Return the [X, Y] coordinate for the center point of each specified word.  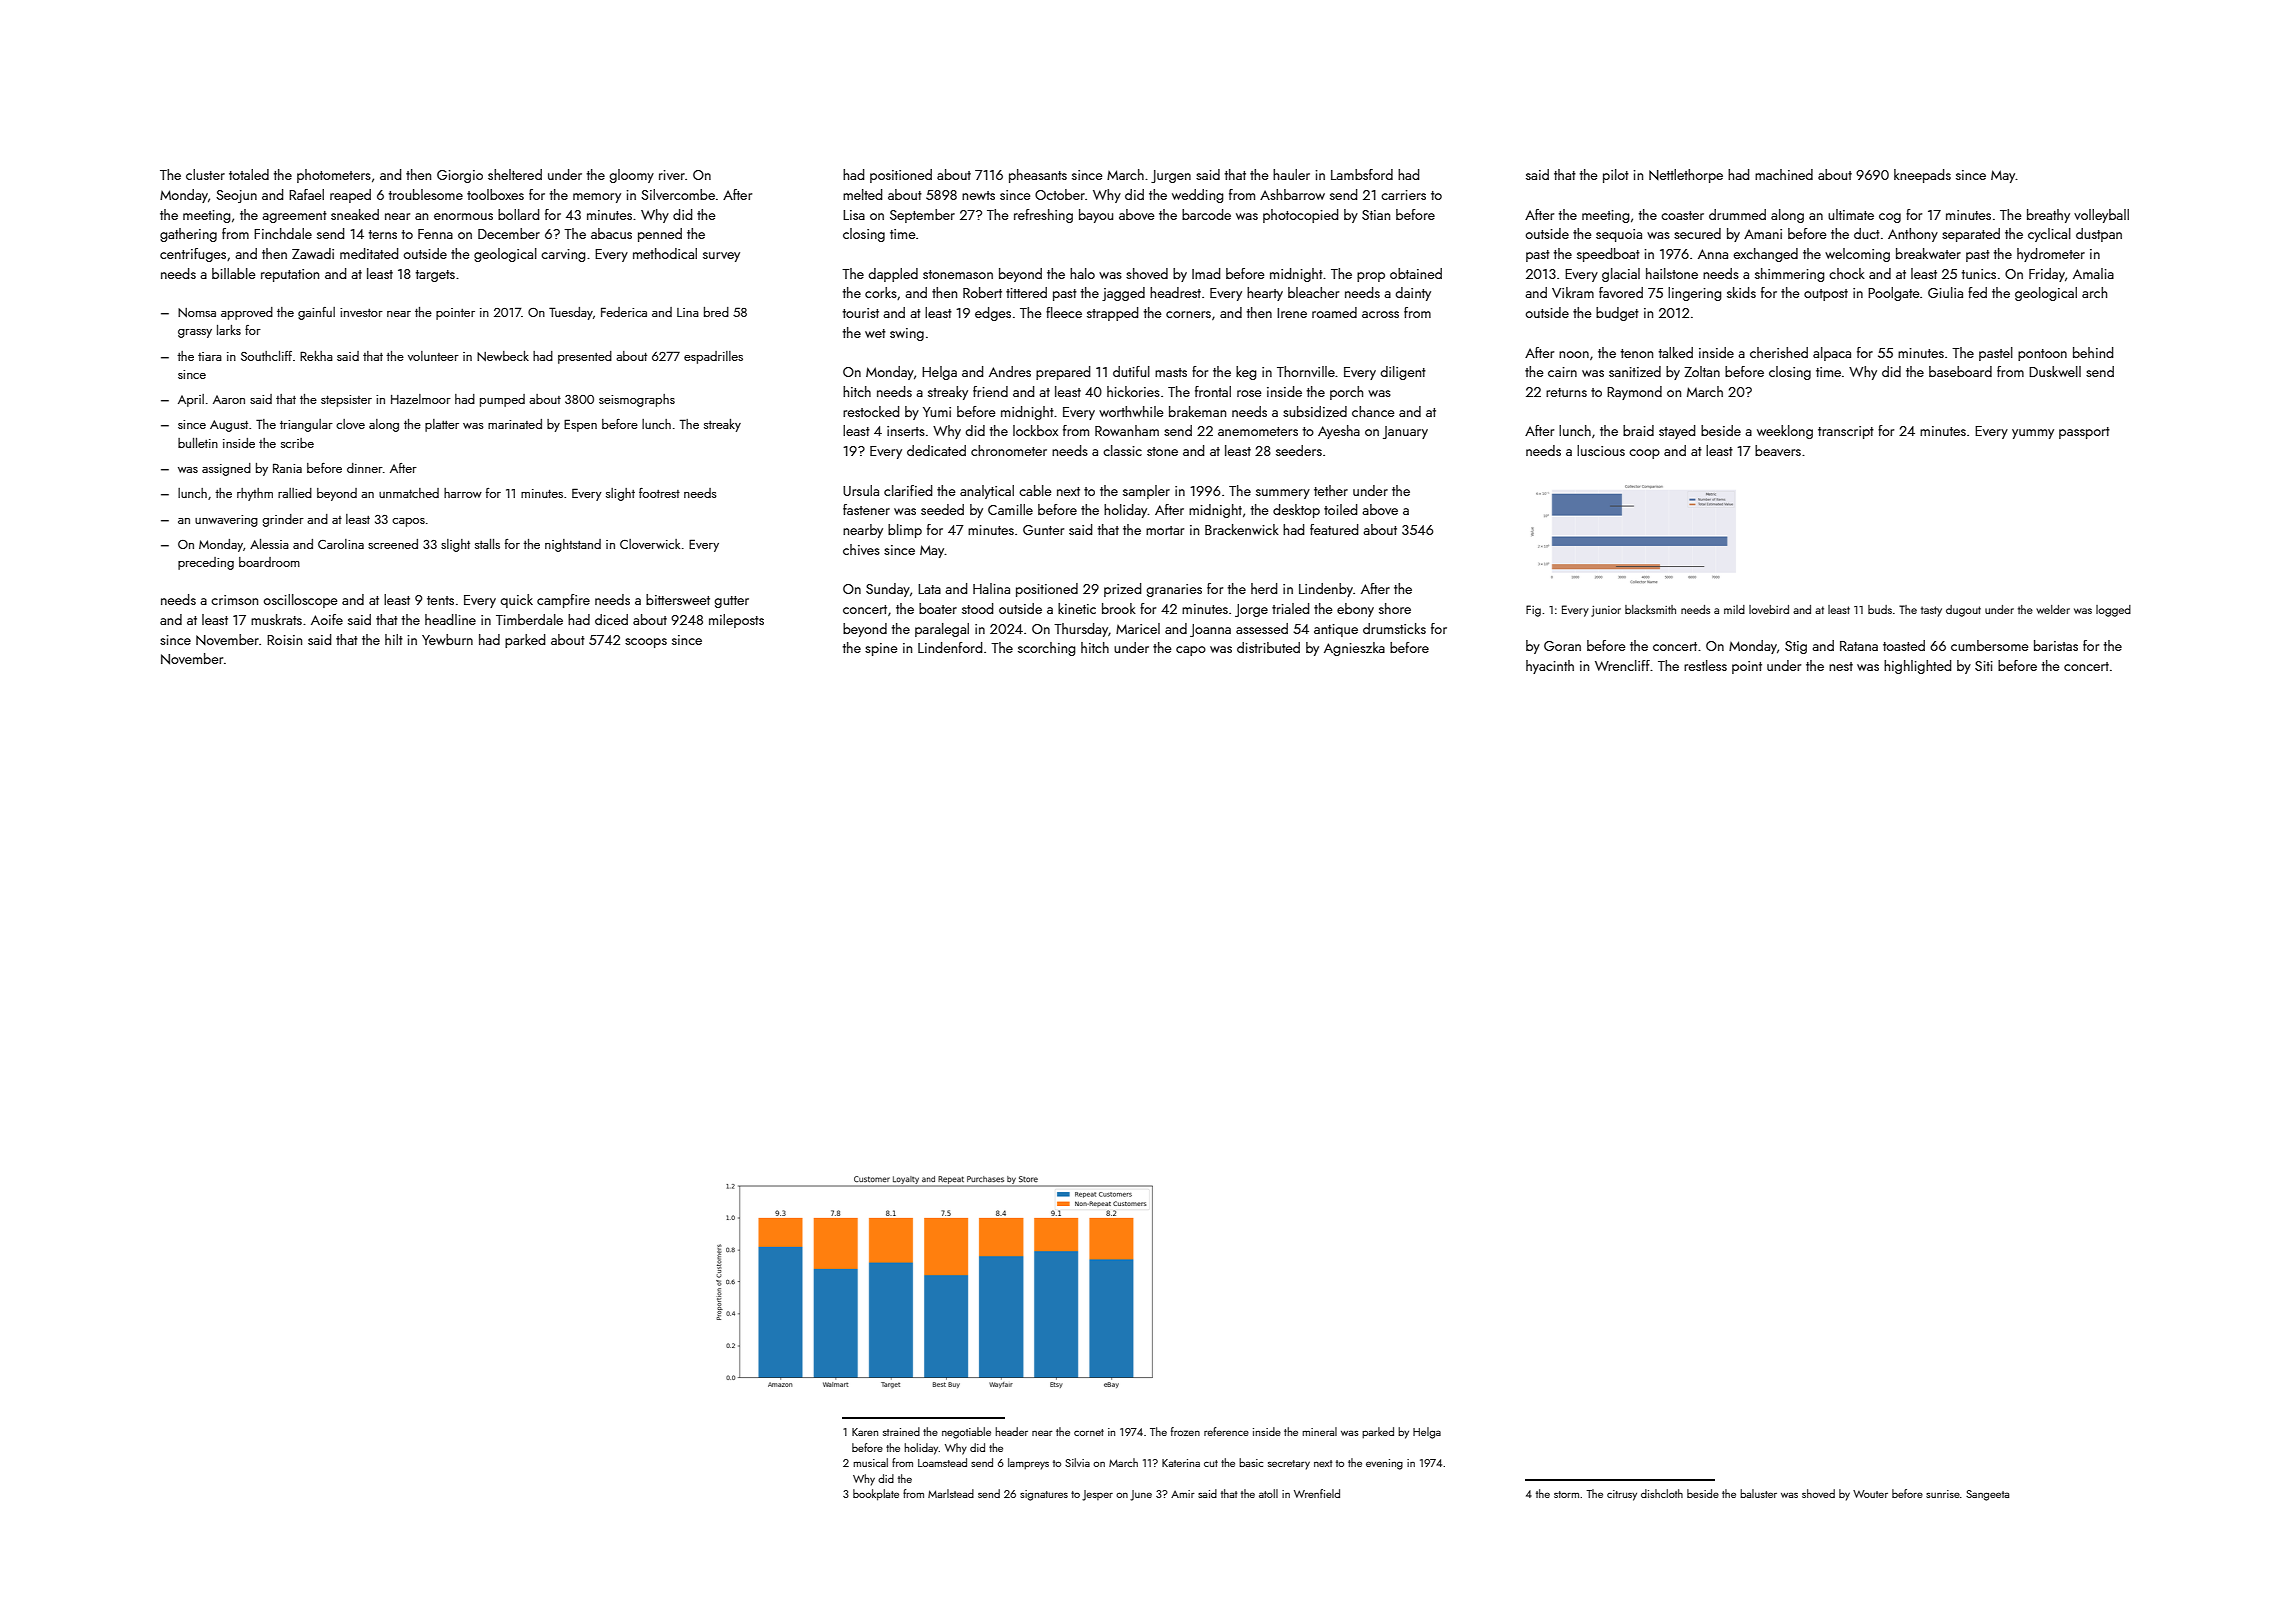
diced [611, 619]
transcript [1846, 432]
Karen [865, 1432]
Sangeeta [1987, 1495]
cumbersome [1989, 645]
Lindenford [950, 647]
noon [1574, 354]
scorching [1046, 649]
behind [2093, 352]
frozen [1185, 1431]
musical [870, 1462]
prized [1122, 590]
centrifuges [193, 255]
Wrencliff [1622, 665]
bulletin [198, 443]
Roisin [284, 640]
